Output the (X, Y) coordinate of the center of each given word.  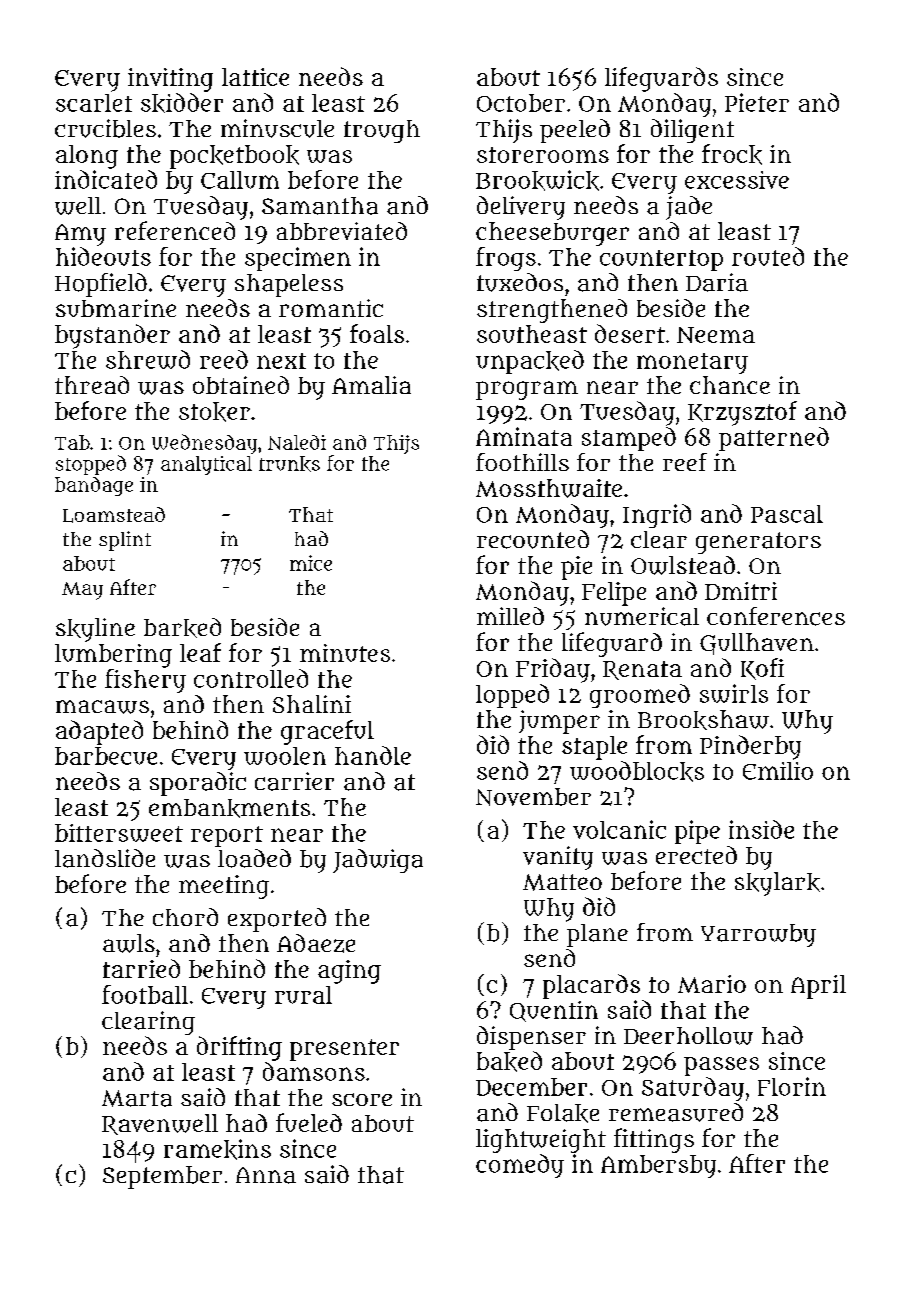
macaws (102, 707)
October (521, 103)
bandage (94, 486)
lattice (255, 77)
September (162, 1177)
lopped (512, 696)
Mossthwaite (549, 488)
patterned (774, 439)
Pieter (757, 102)
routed (768, 256)
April (818, 987)
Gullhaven (757, 644)
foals (377, 333)
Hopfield (101, 285)
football (145, 994)
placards (591, 986)
